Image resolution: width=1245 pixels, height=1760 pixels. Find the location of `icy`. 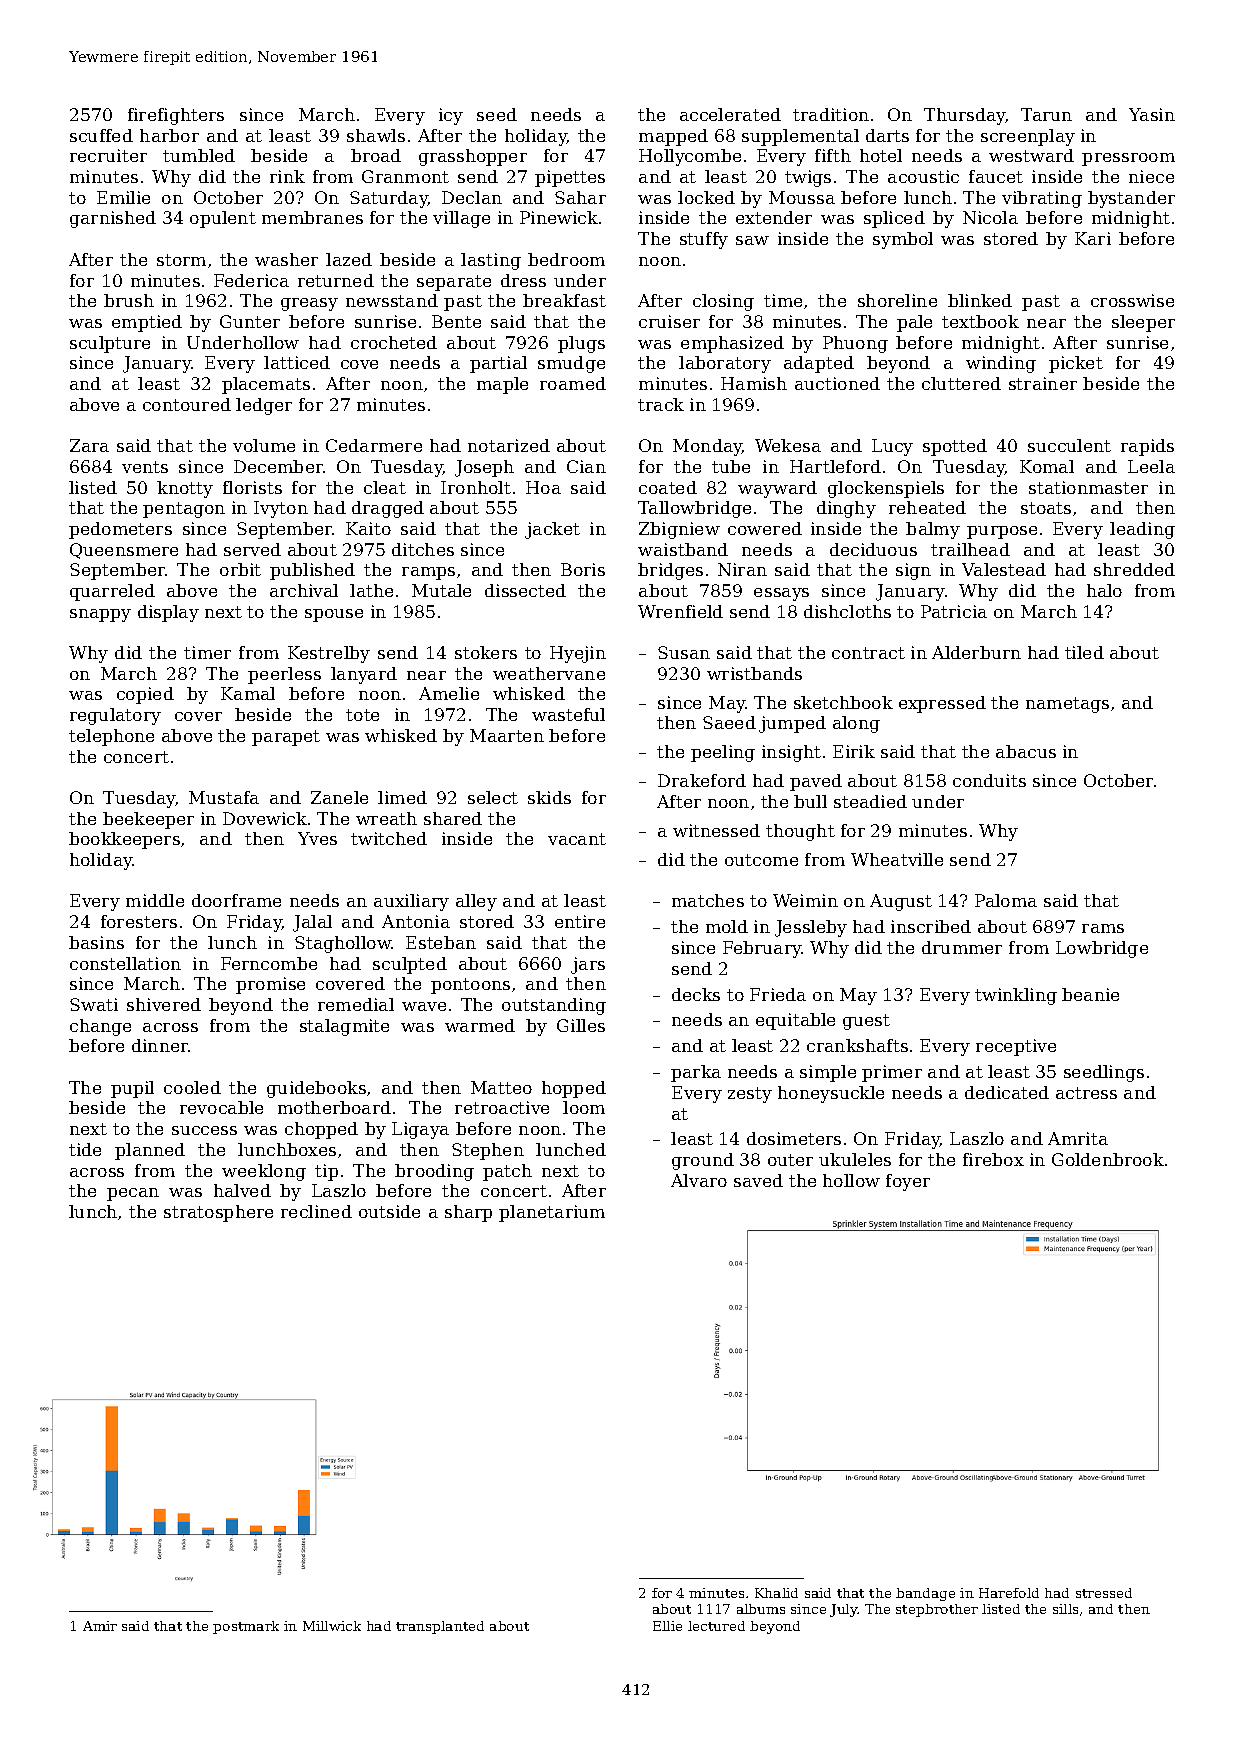

icy is located at coordinates (451, 116).
